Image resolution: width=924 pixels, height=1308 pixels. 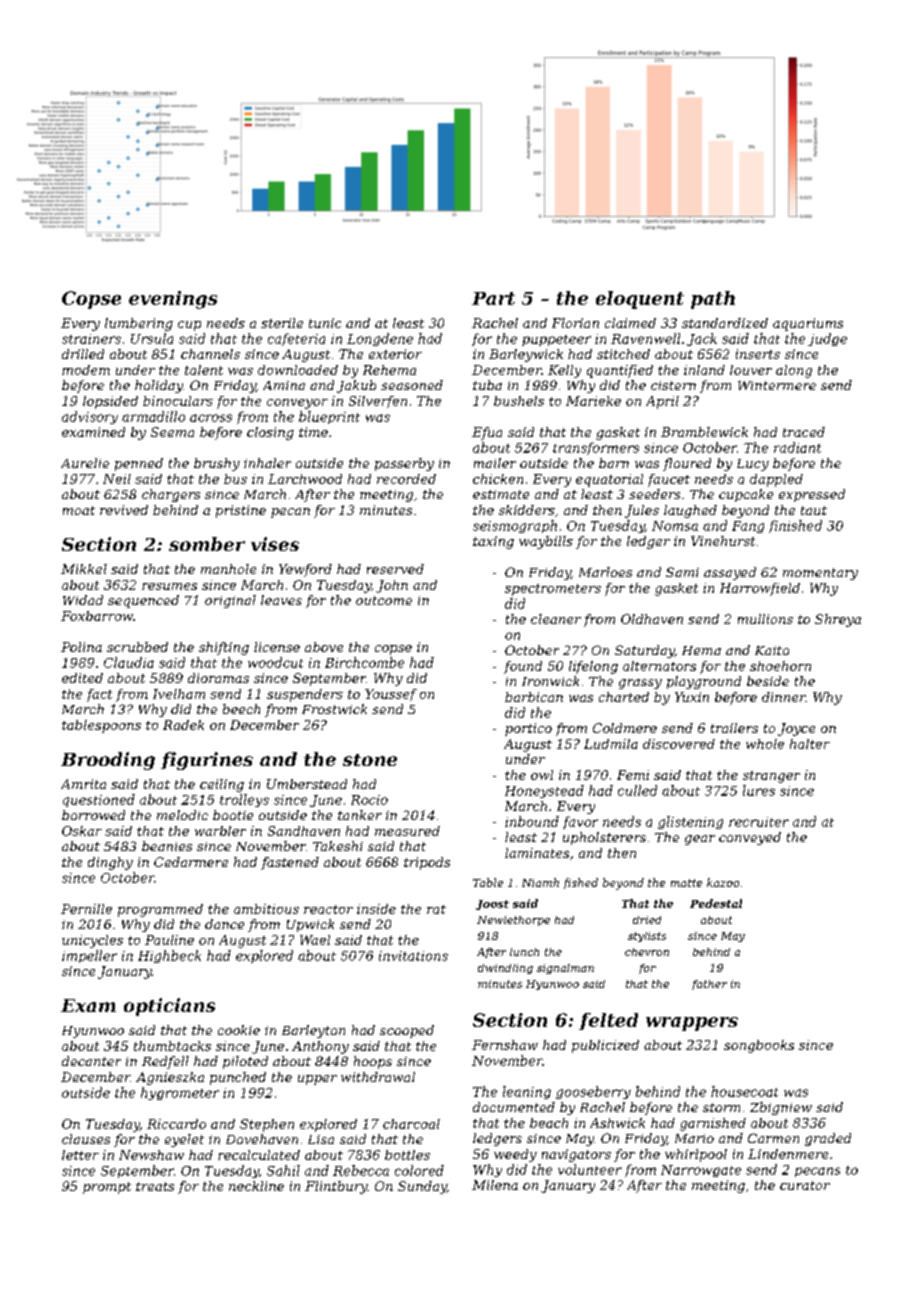 What do you see at coordinates (709, 985) in the screenshot?
I see `father` at bounding box center [709, 985].
